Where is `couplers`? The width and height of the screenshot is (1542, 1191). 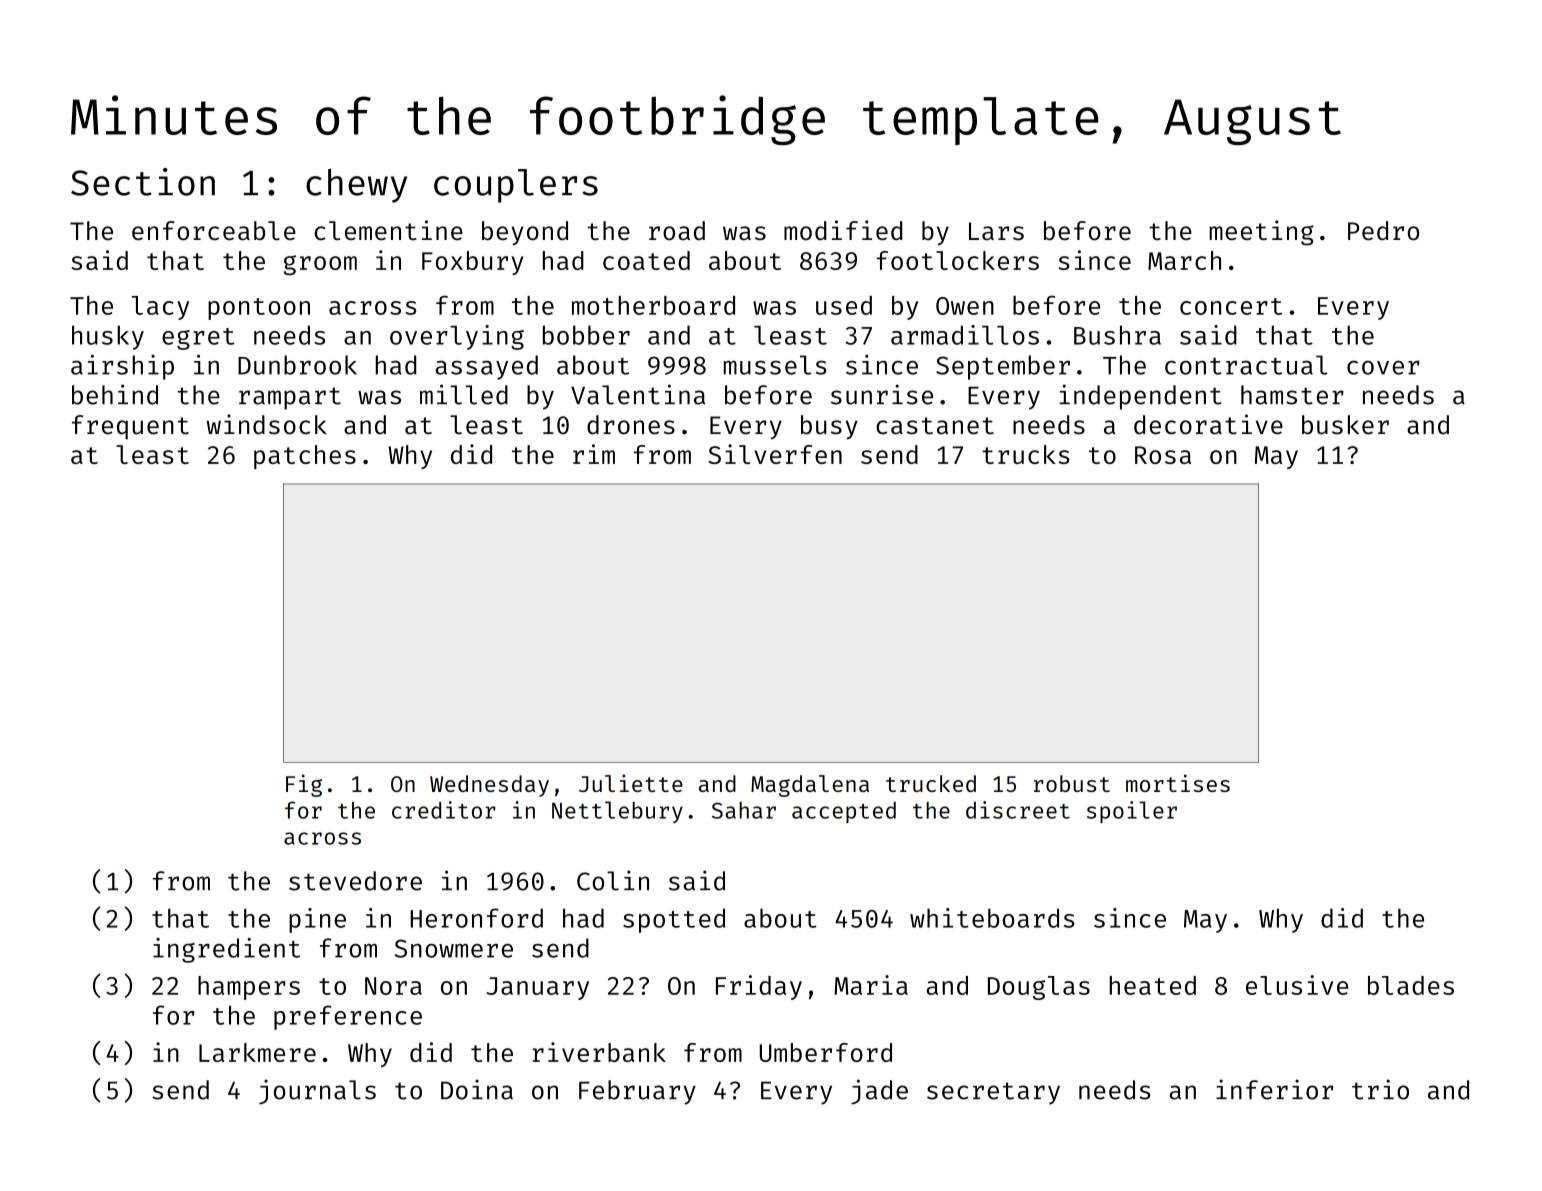
couplers is located at coordinates (516, 186).
